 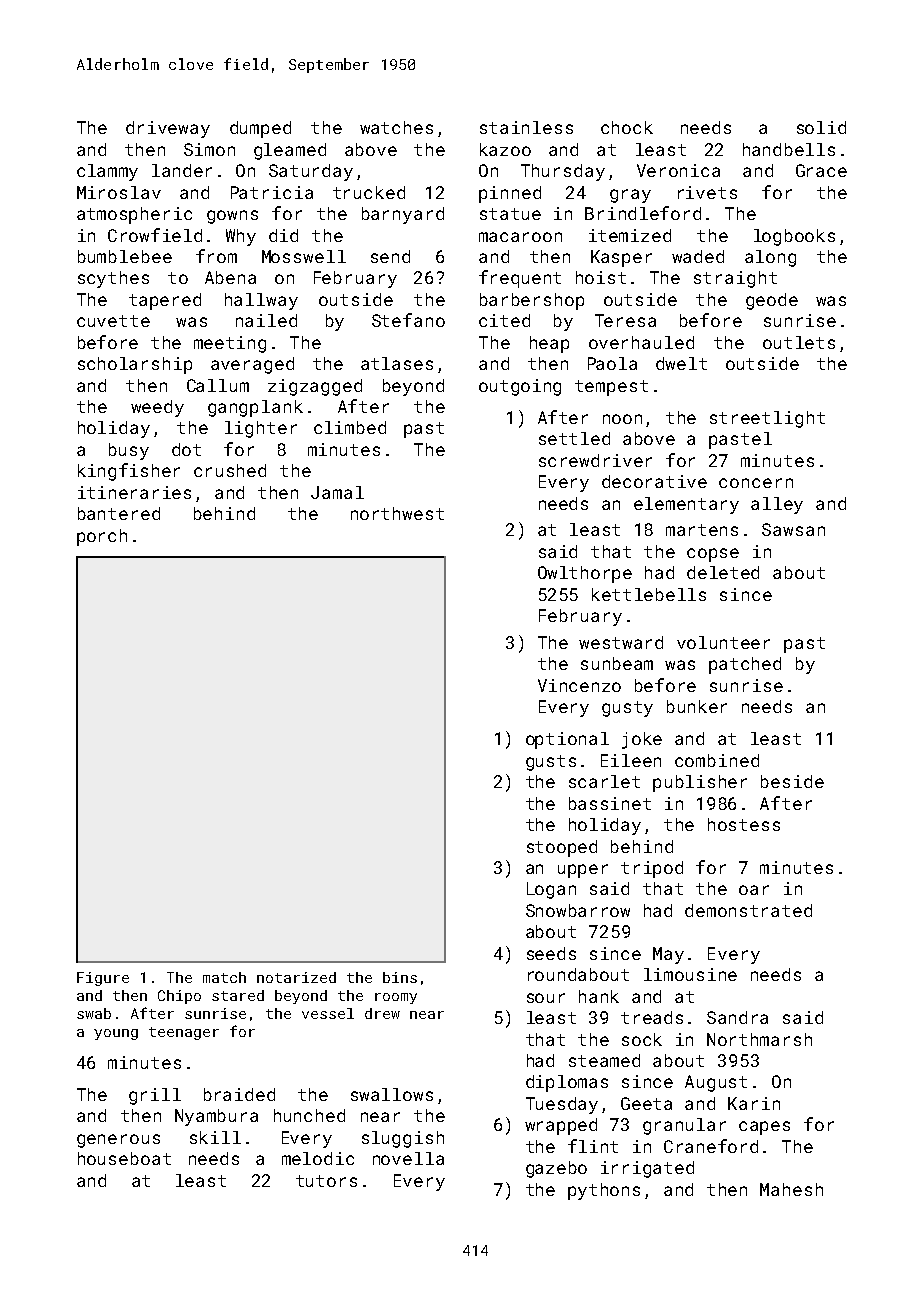 What do you see at coordinates (793, 529) in the screenshot?
I see `Sawsan` at bounding box center [793, 529].
